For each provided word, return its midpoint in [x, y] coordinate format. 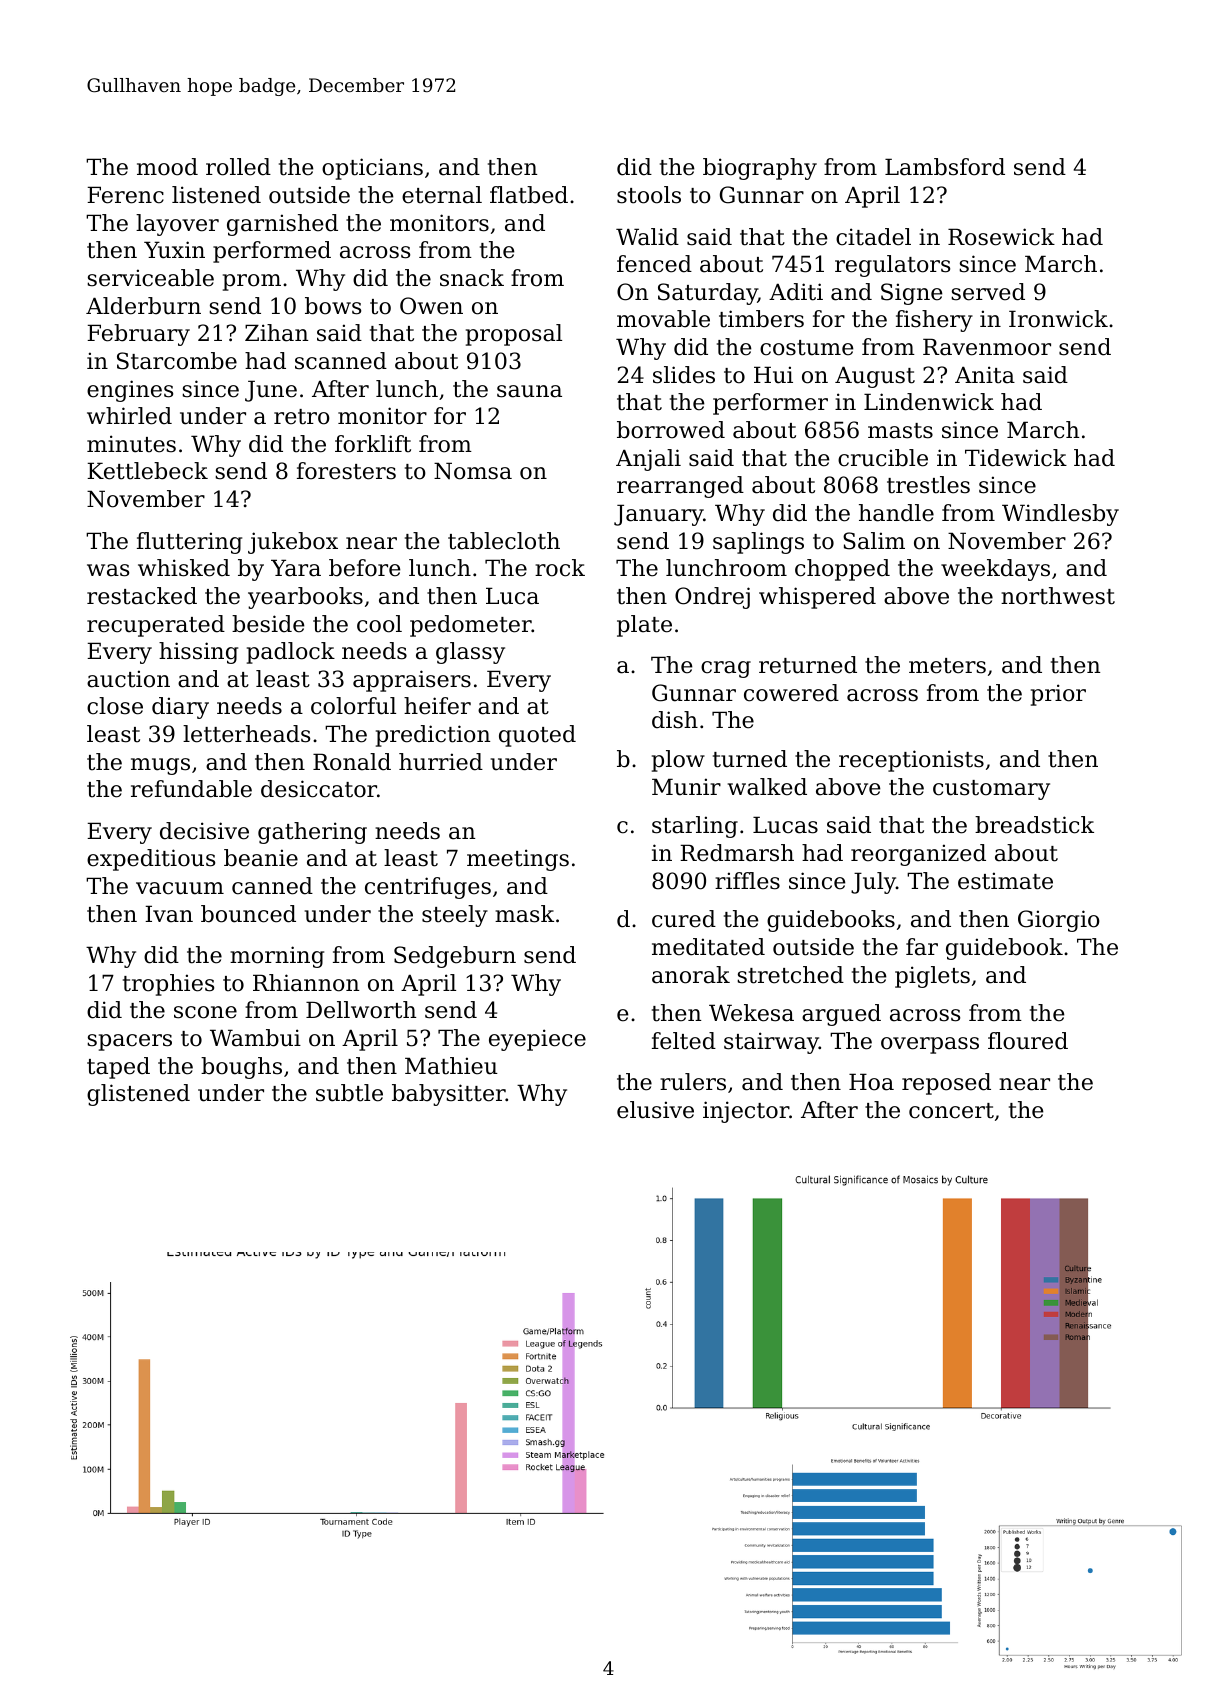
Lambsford [945, 167]
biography [760, 169]
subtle [349, 1093]
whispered [817, 598]
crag [726, 669]
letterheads [246, 734]
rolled [238, 167]
